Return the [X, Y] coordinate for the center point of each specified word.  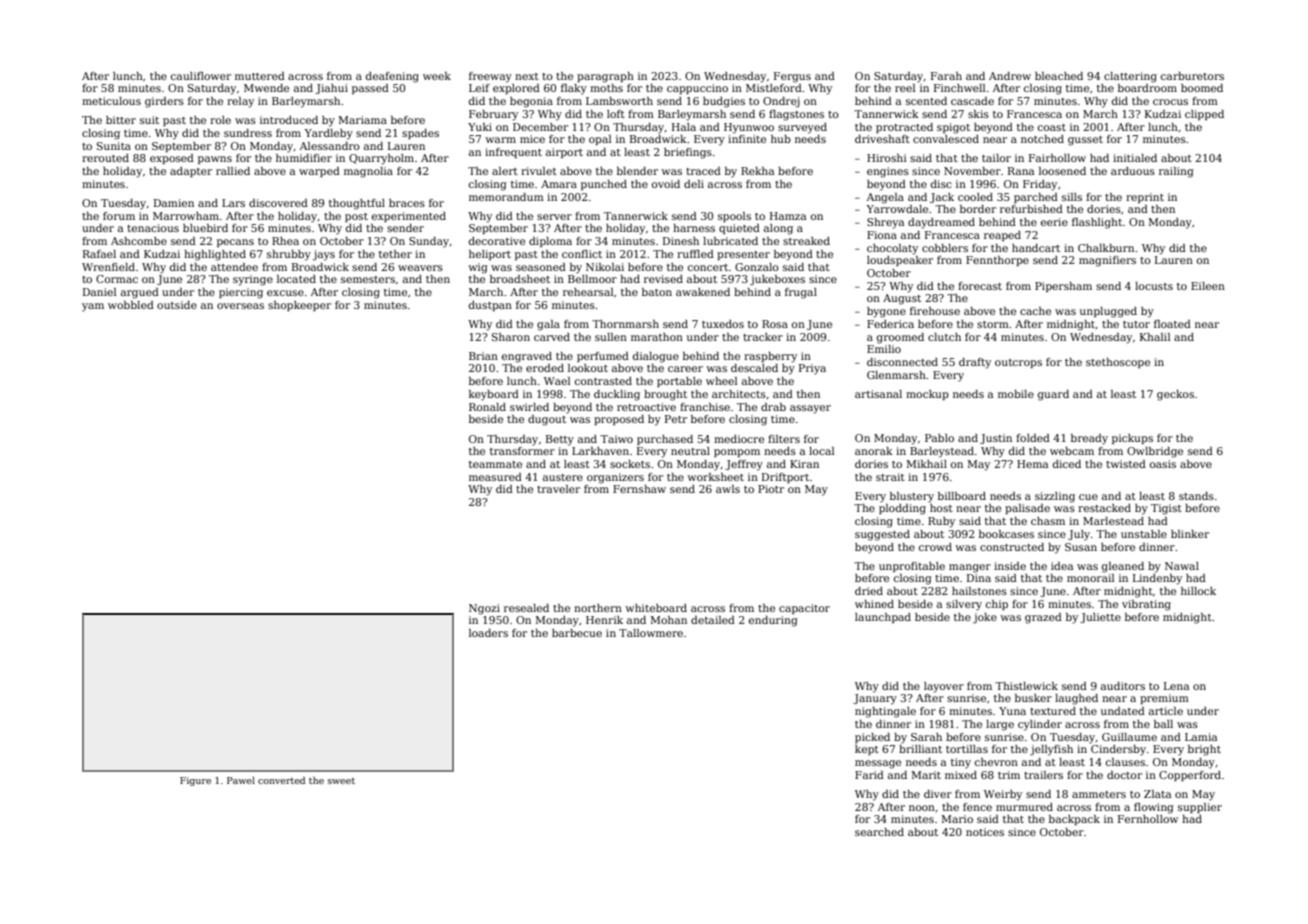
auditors [1123, 686]
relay [240, 102]
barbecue [577, 633]
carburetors [1192, 76]
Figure [195, 781]
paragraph [605, 77]
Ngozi [484, 609]
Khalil [1155, 337]
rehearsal [588, 292]
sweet [341, 781]
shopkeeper [299, 306]
